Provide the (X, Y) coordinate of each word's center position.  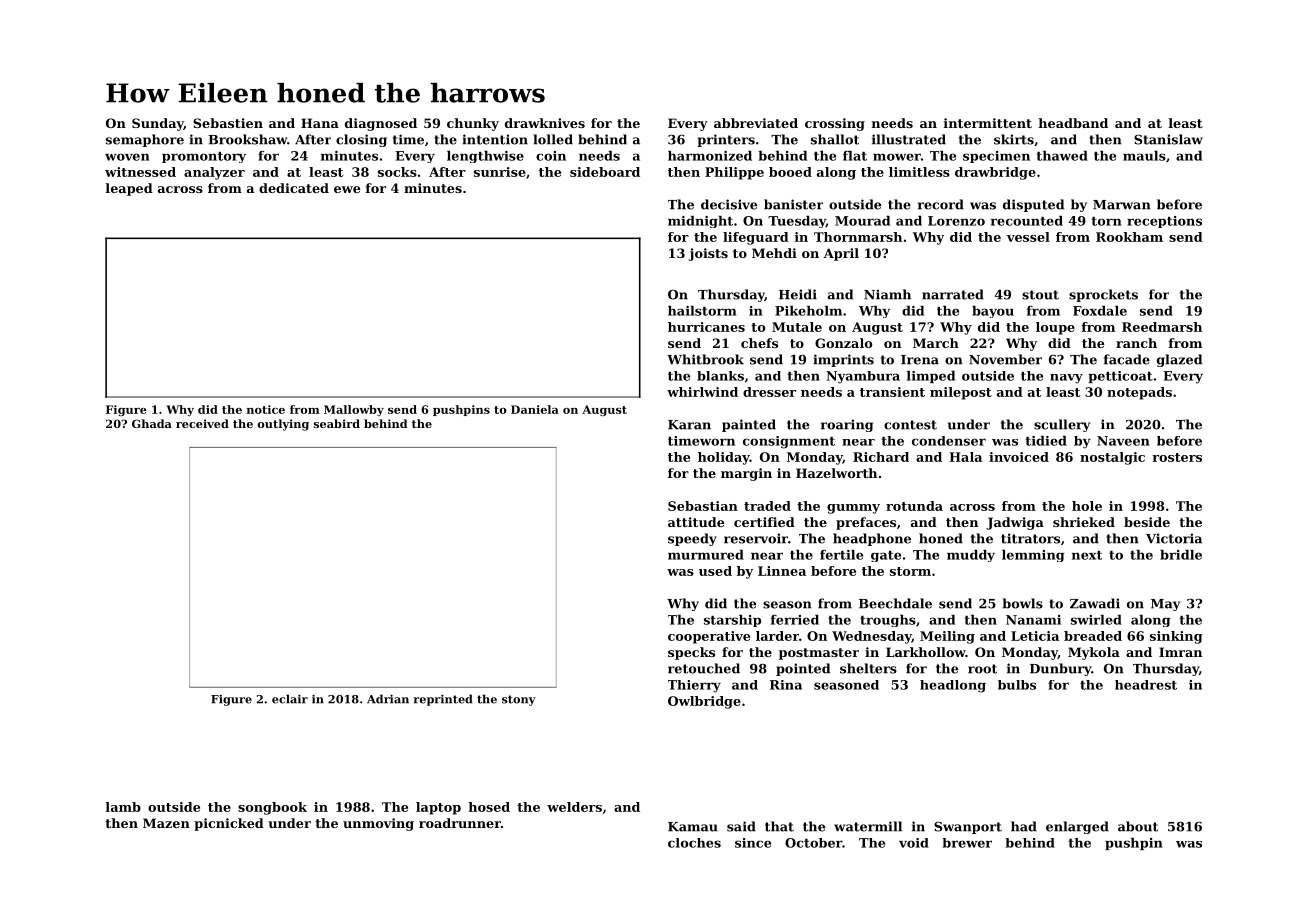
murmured (706, 555)
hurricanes (706, 327)
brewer (967, 843)
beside (1147, 522)
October (813, 843)
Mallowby (354, 410)
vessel (1028, 237)
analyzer (214, 173)
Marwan (1122, 205)
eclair (290, 699)
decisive (729, 204)
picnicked (229, 824)
